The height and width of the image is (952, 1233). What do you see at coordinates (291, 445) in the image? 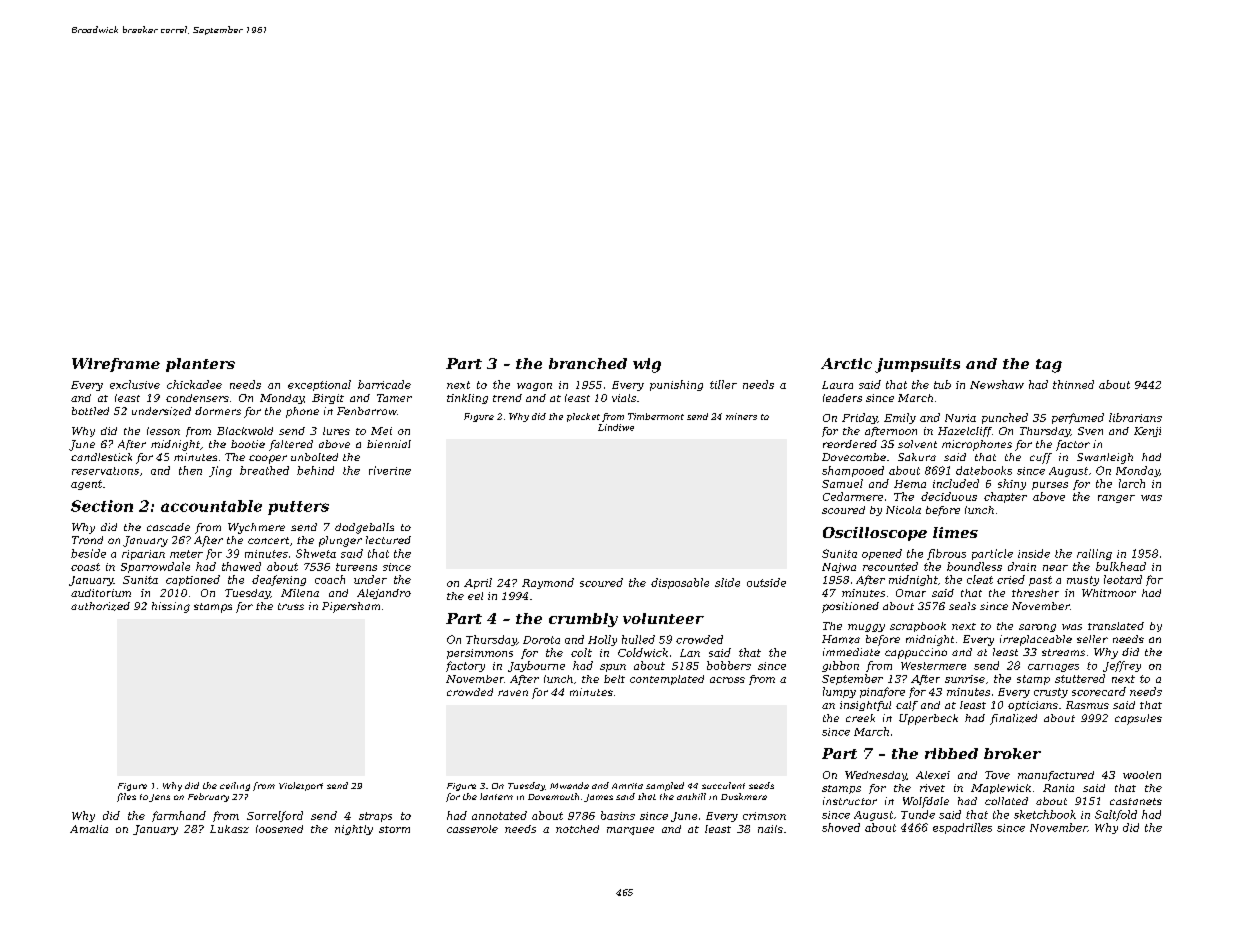
I see `faltered` at bounding box center [291, 445].
